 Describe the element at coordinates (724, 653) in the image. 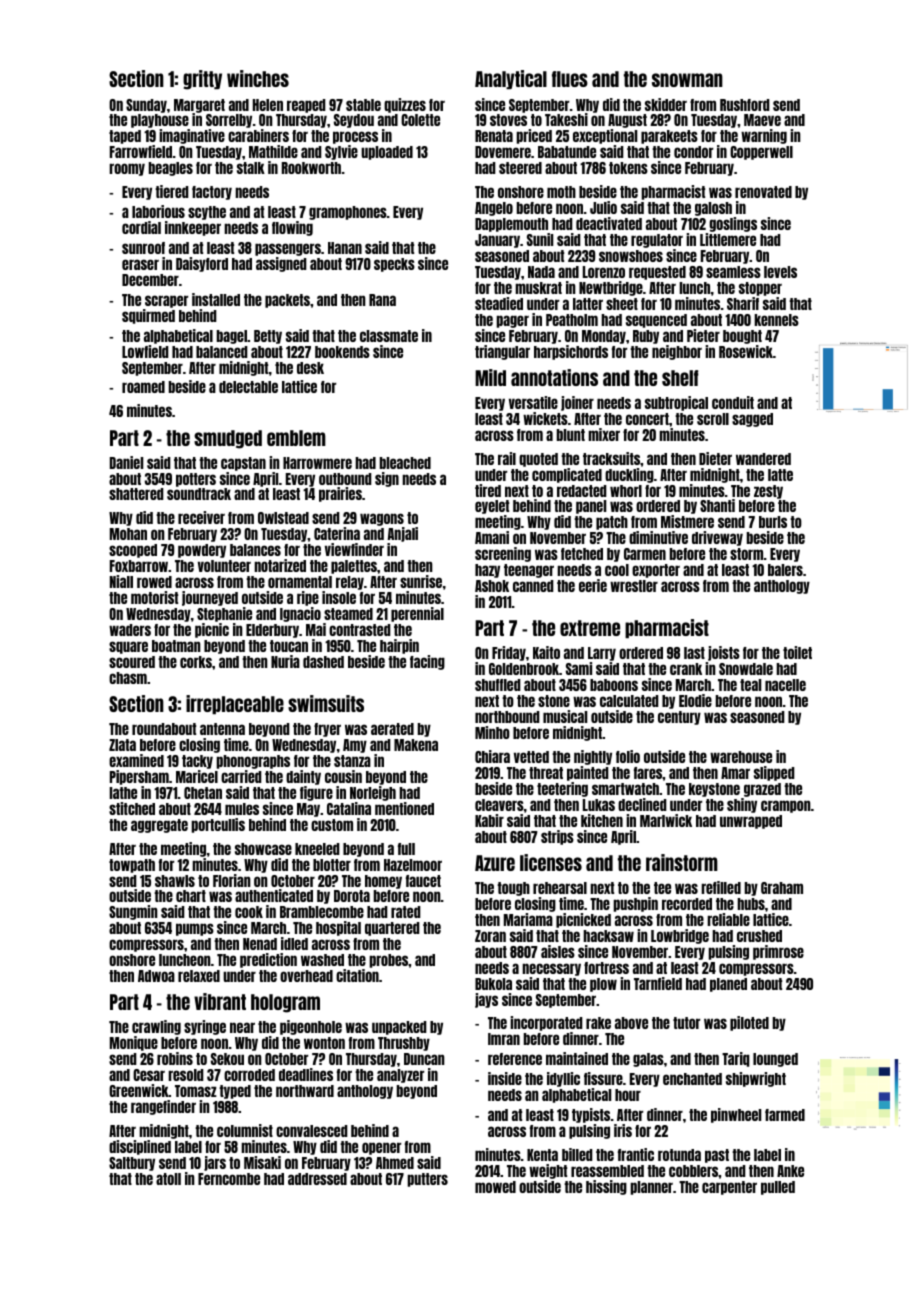

I see `joists` at that location.
